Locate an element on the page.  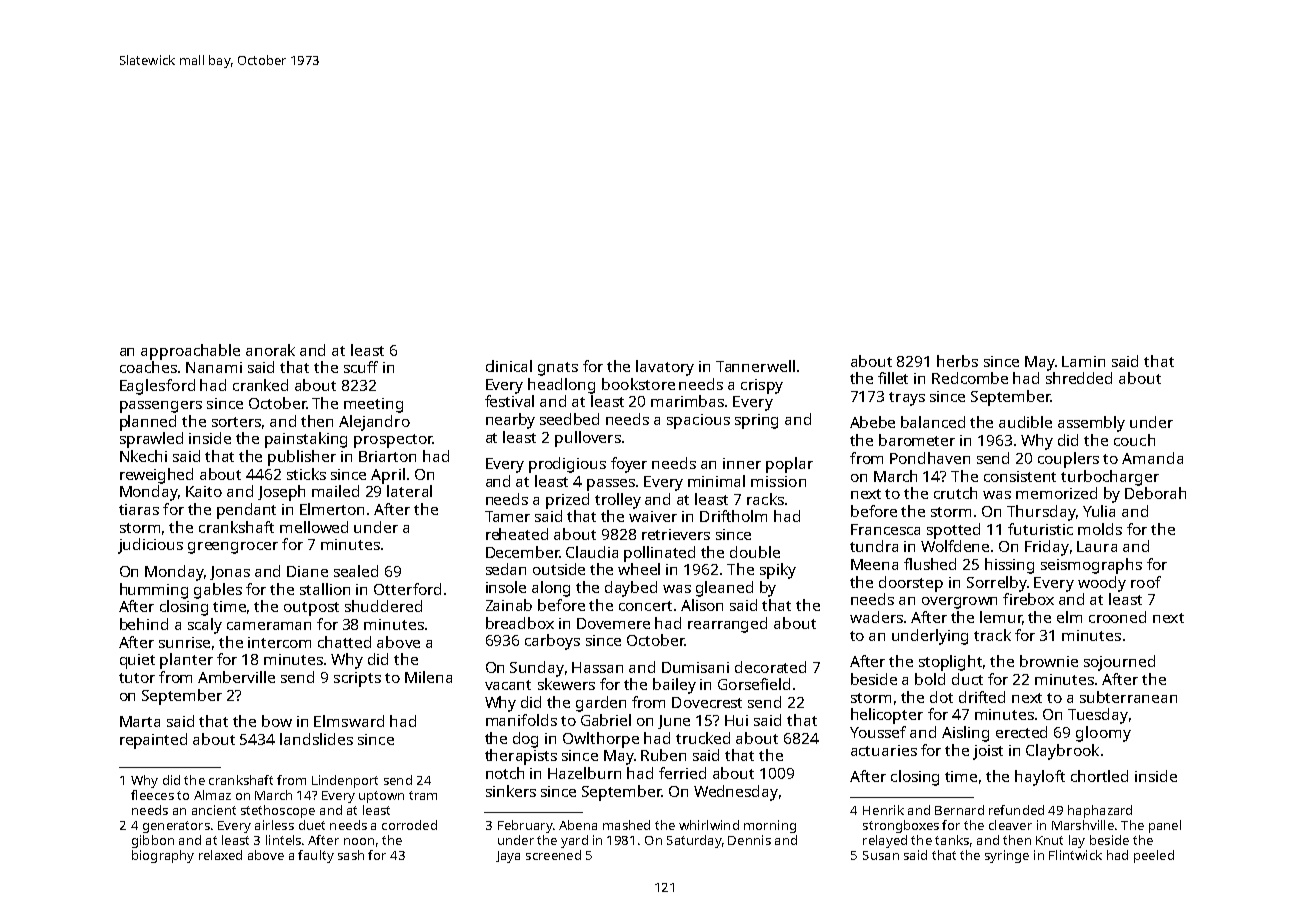
scuff is located at coordinates (361, 367).
